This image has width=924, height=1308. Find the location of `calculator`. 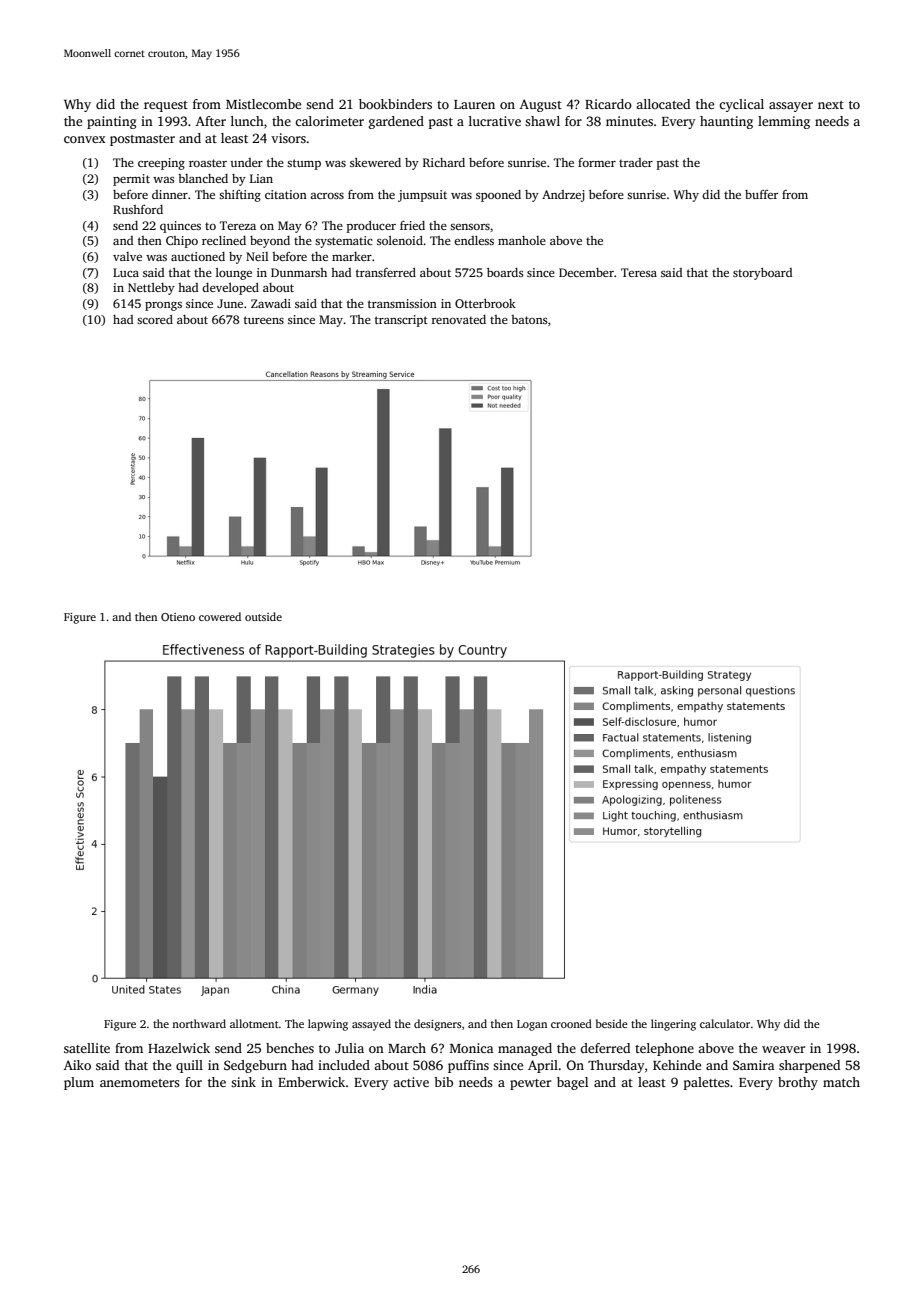

calculator is located at coordinates (725, 1023).
